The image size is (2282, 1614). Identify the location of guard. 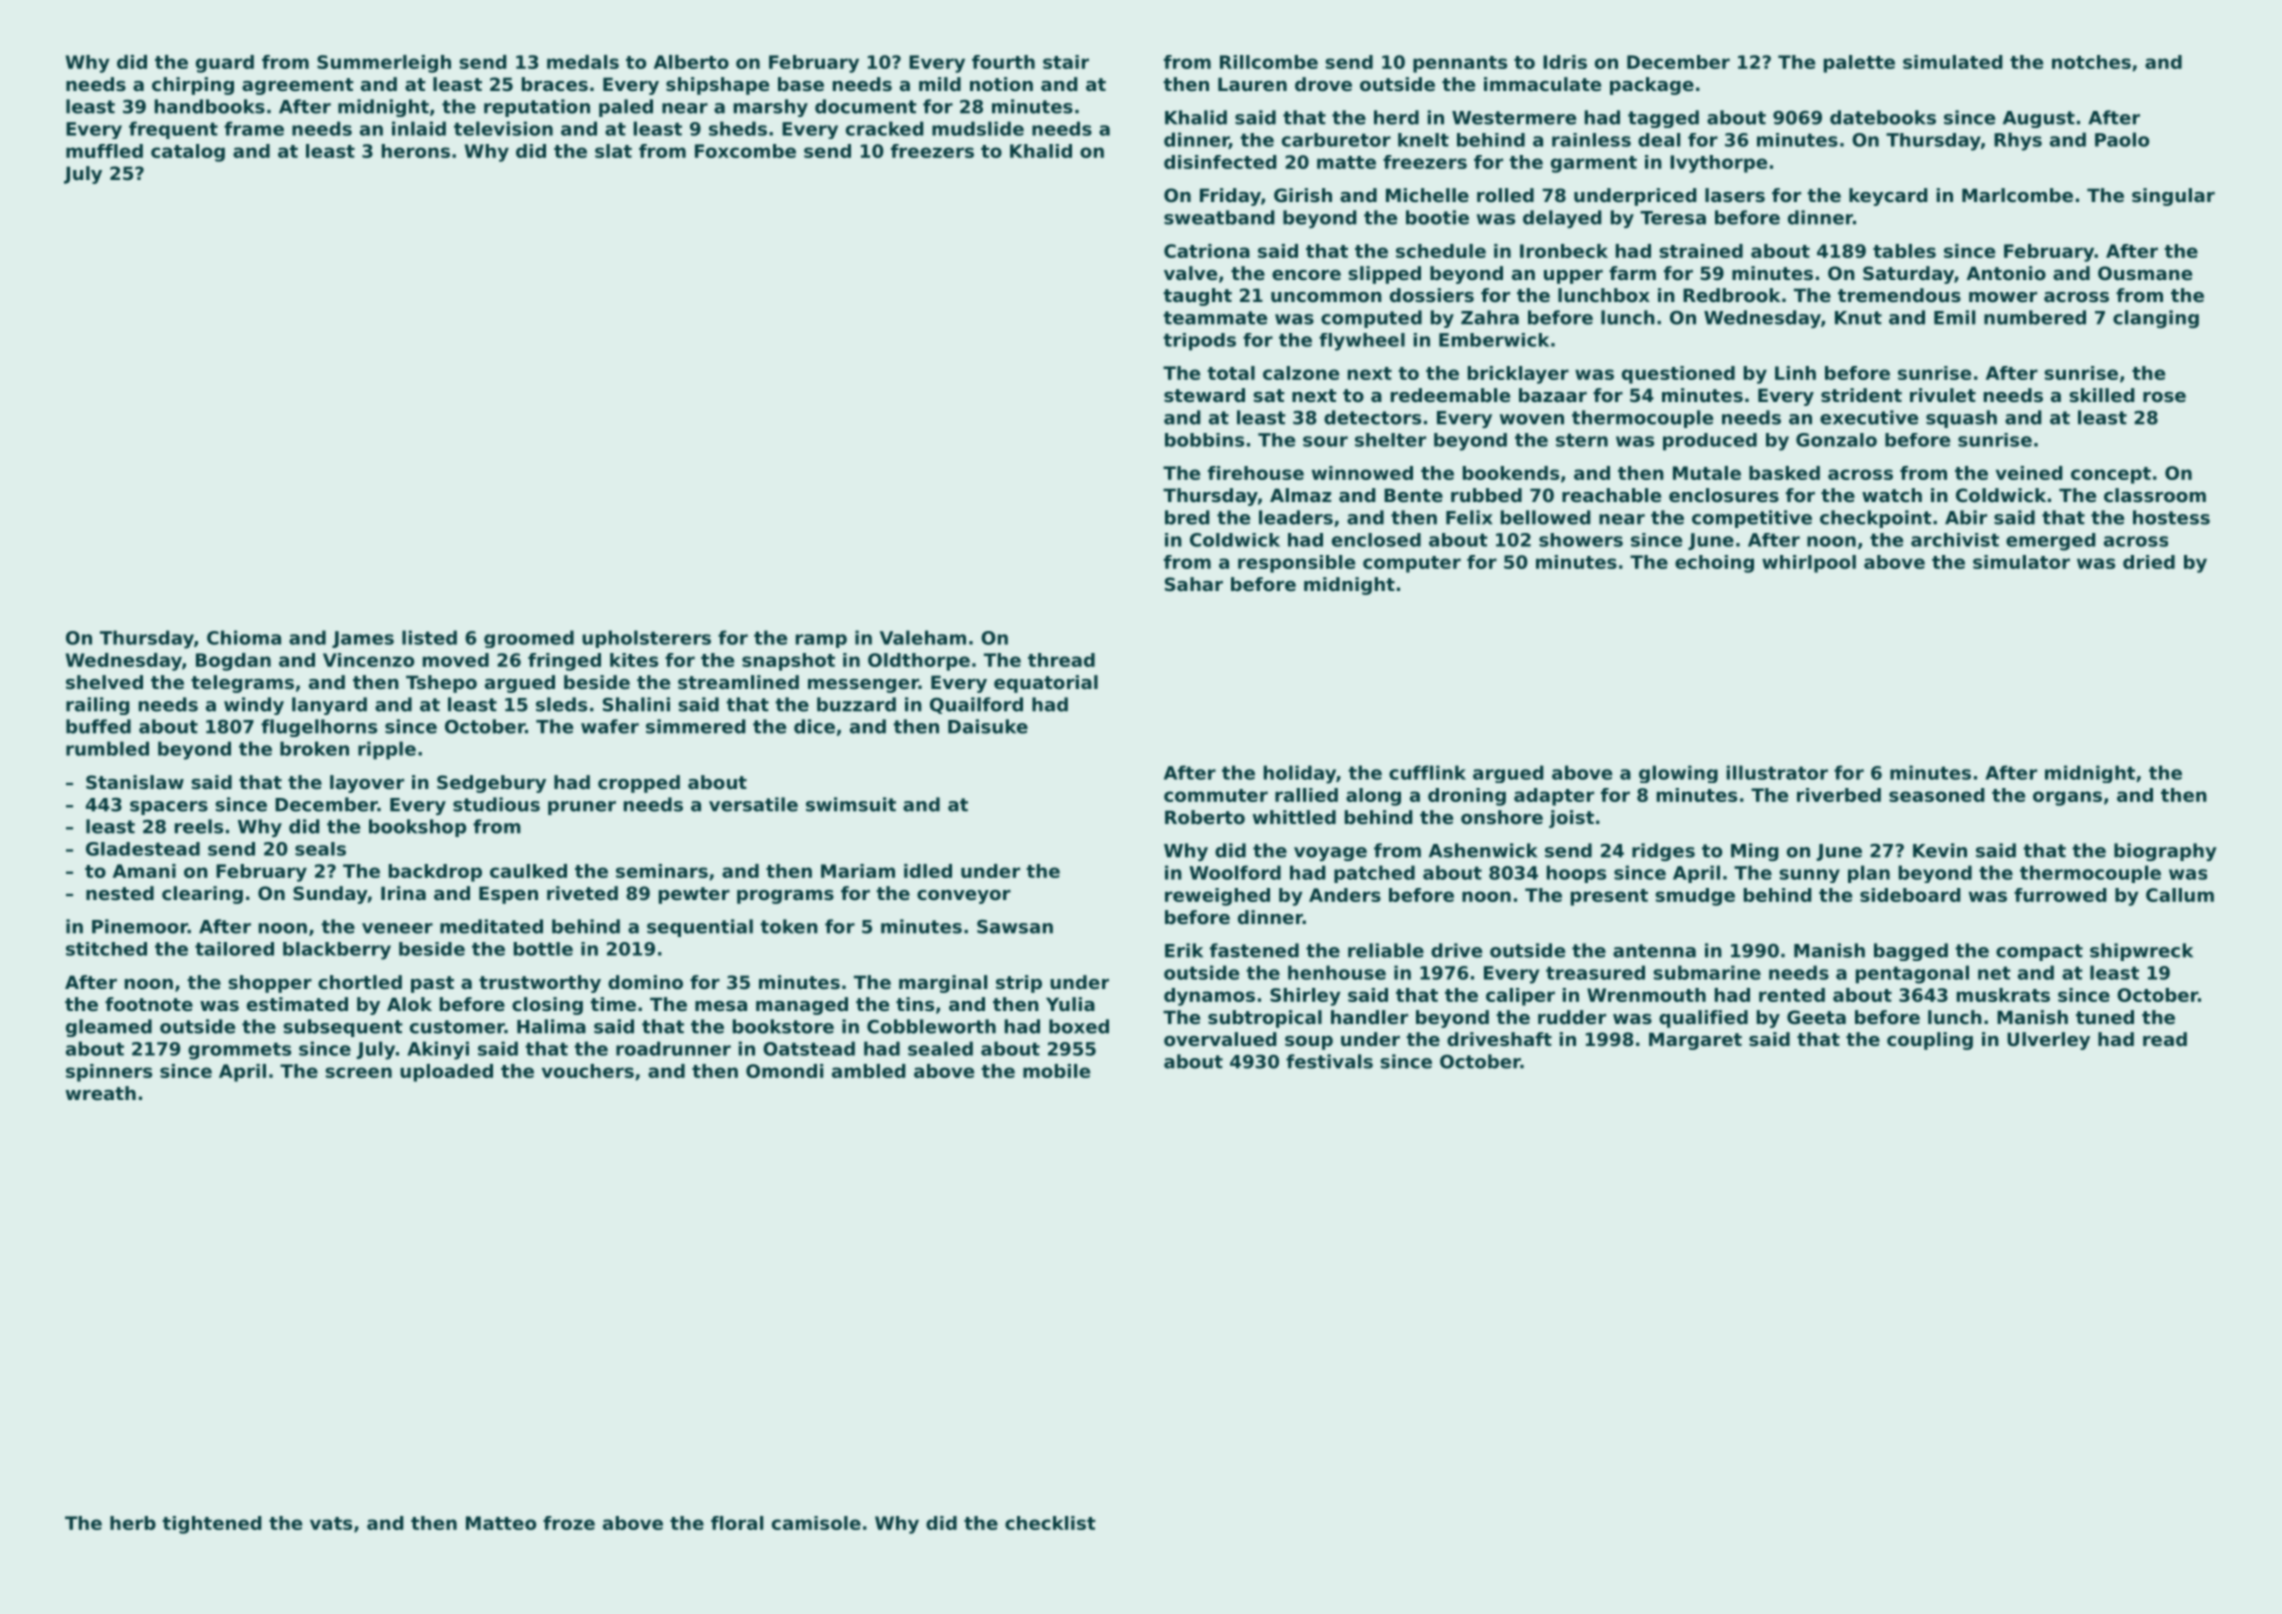
(225, 64).
